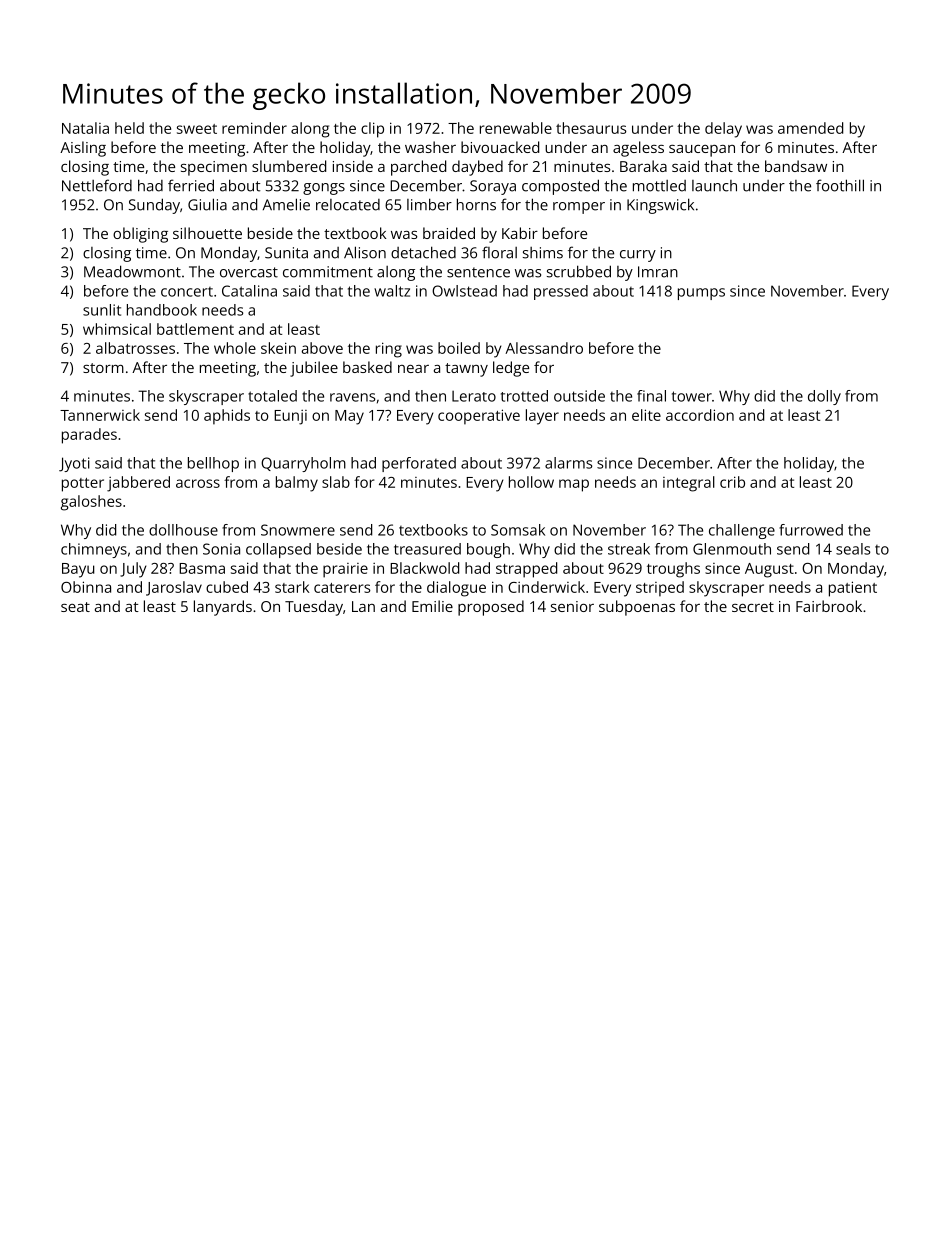  I want to click on accordion, so click(700, 415).
